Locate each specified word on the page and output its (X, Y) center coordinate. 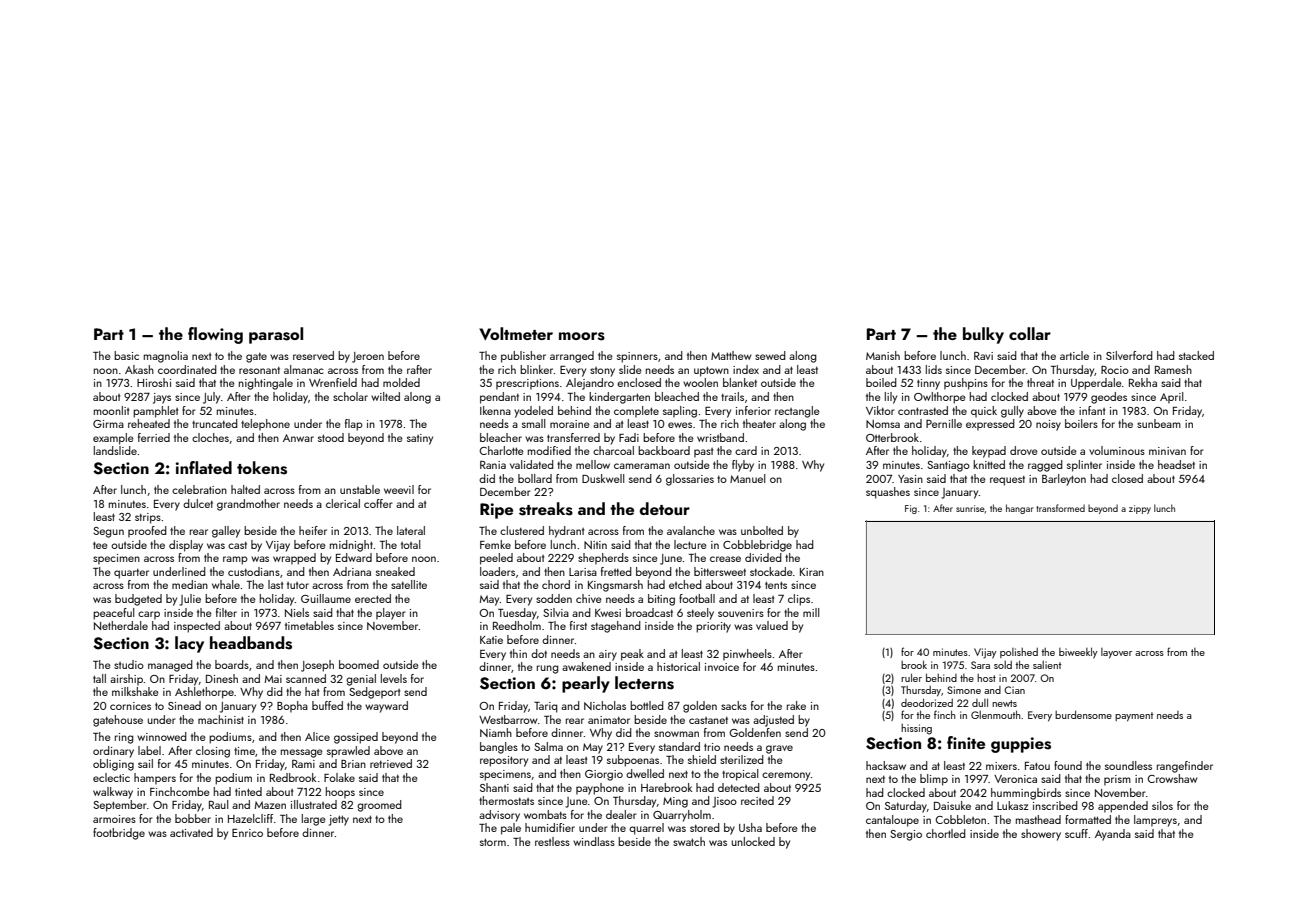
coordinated (187, 369)
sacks (734, 705)
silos (1162, 805)
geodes (1109, 398)
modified (549, 450)
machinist (221, 719)
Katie (491, 640)
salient (1047, 665)
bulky (983, 335)
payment (1134, 717)
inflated (204, 467)
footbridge (119, 834)
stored (705, 827)
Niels (297, 612)
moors (582, 336)
